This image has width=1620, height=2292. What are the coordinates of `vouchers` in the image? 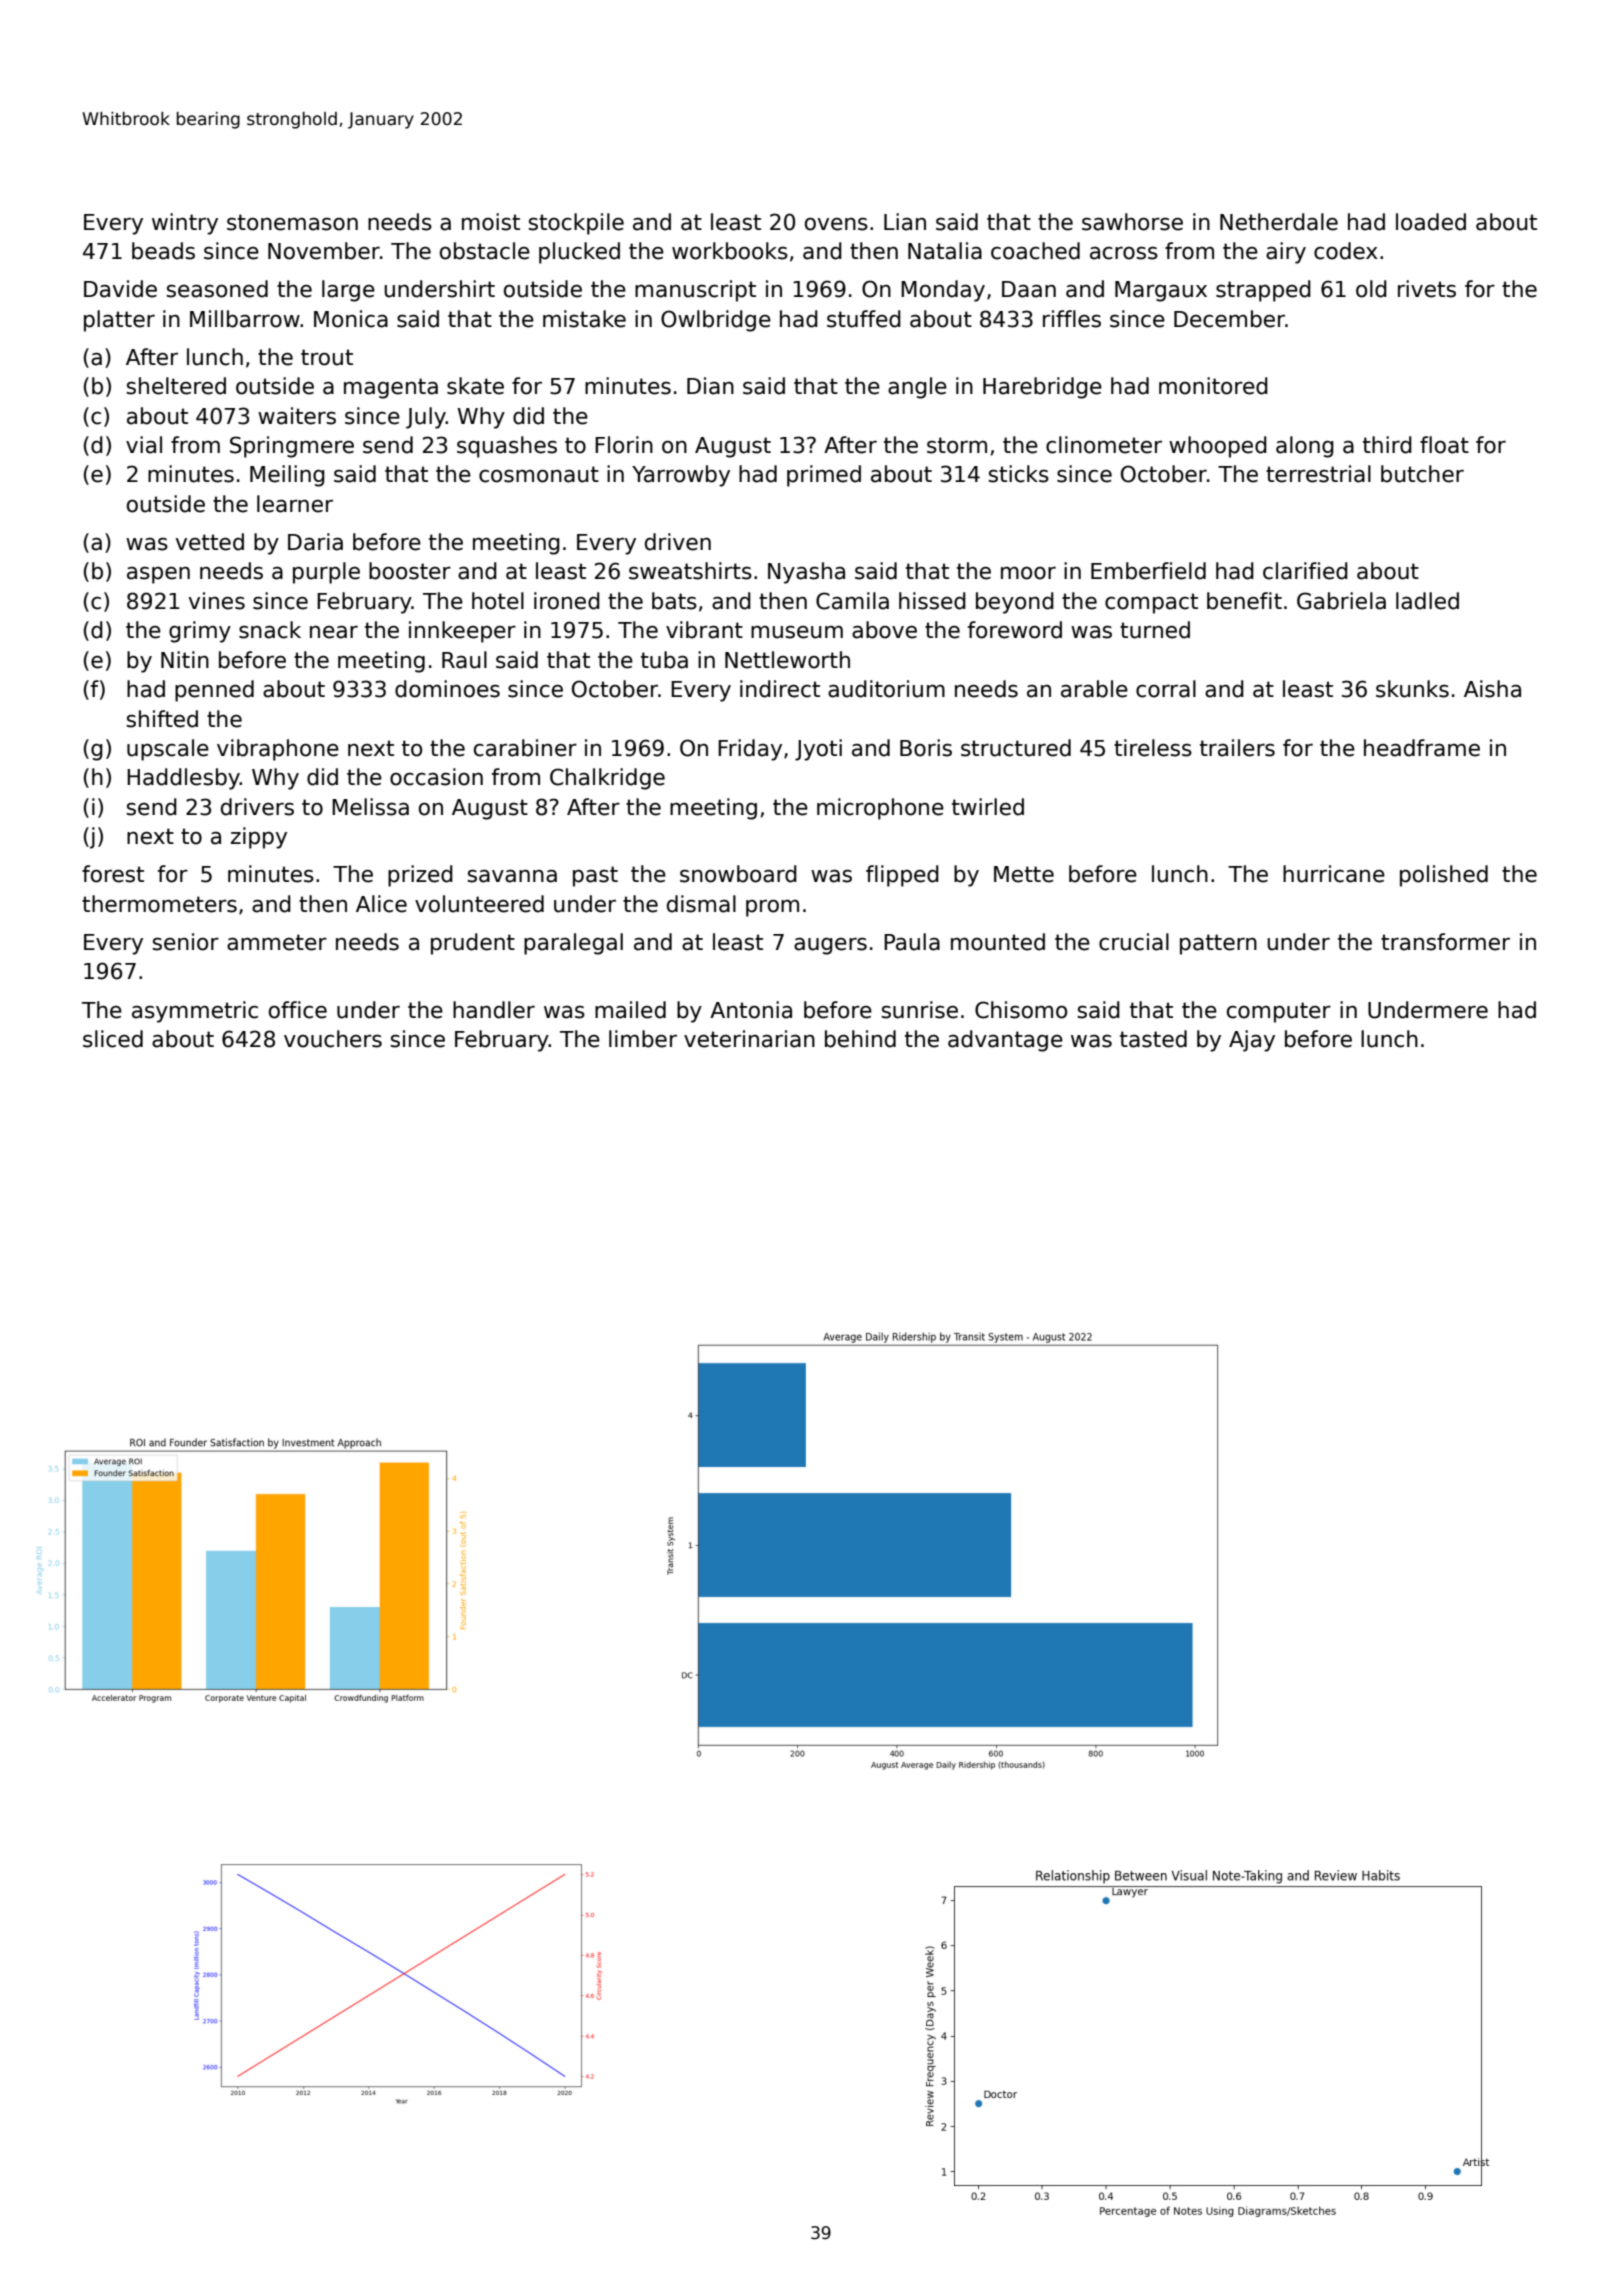 It's located at (333, 1039).
